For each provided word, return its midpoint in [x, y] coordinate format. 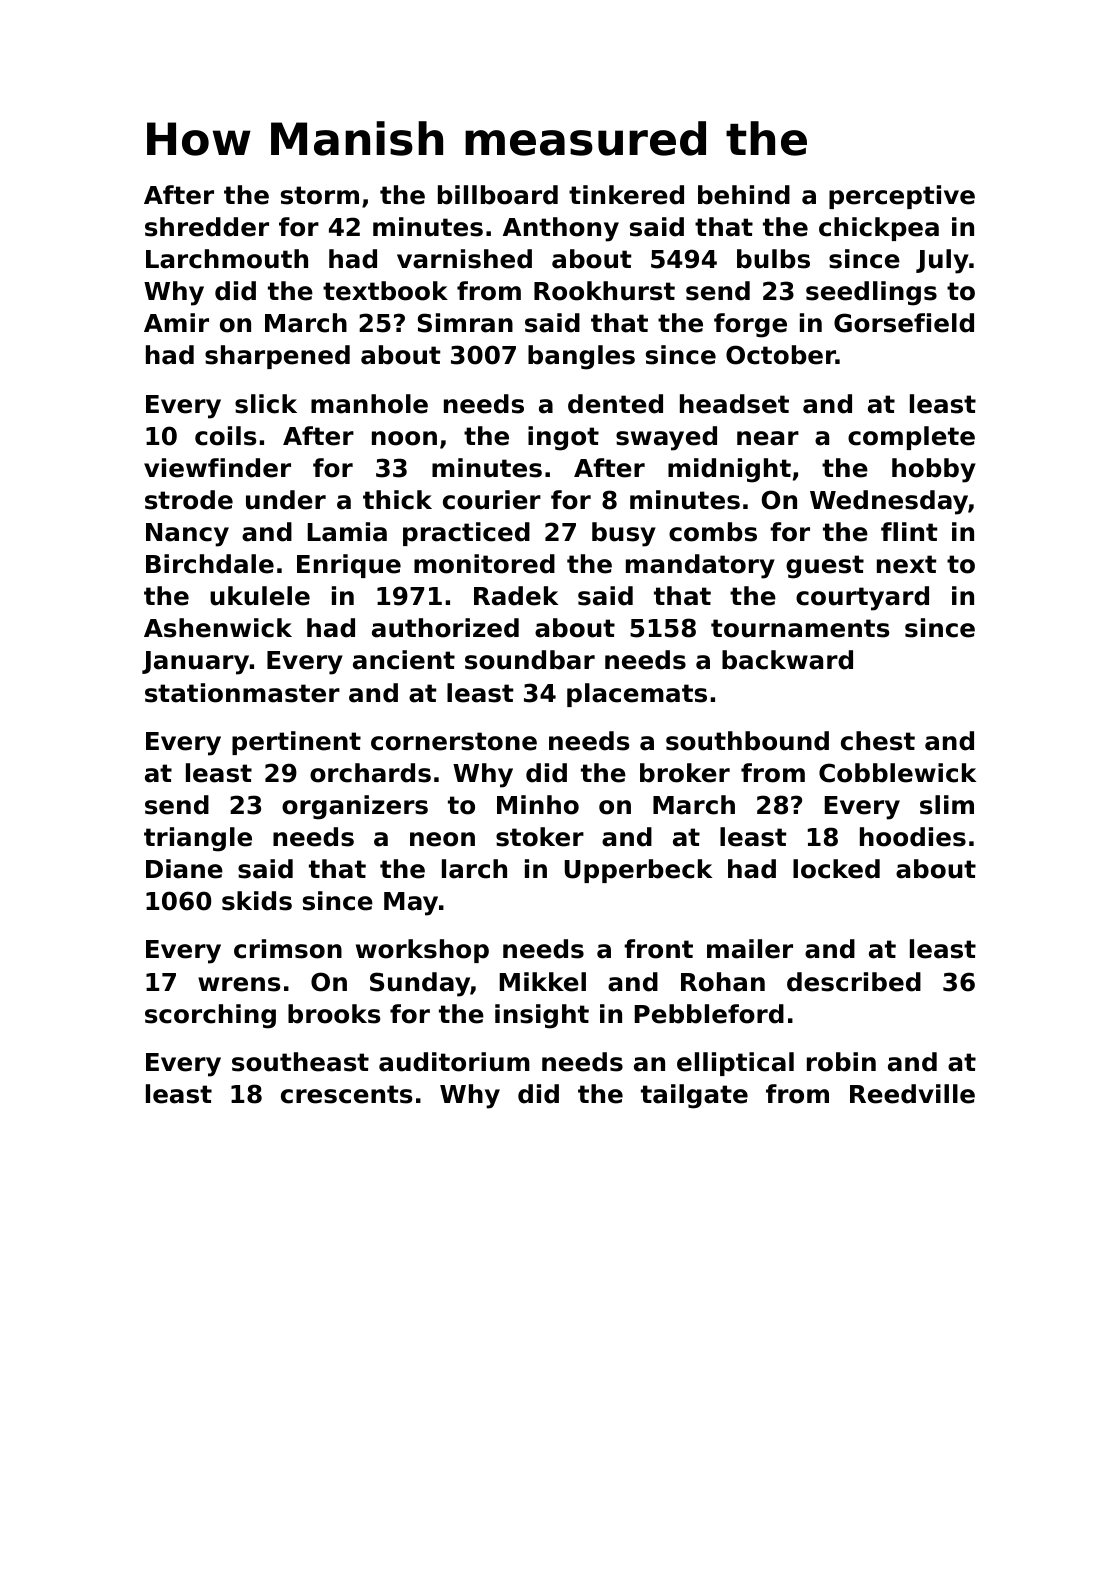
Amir [176, 322]
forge [750, 325]
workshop [422, 951]
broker [685, 773]
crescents [346, 1094]
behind [744, 195]
